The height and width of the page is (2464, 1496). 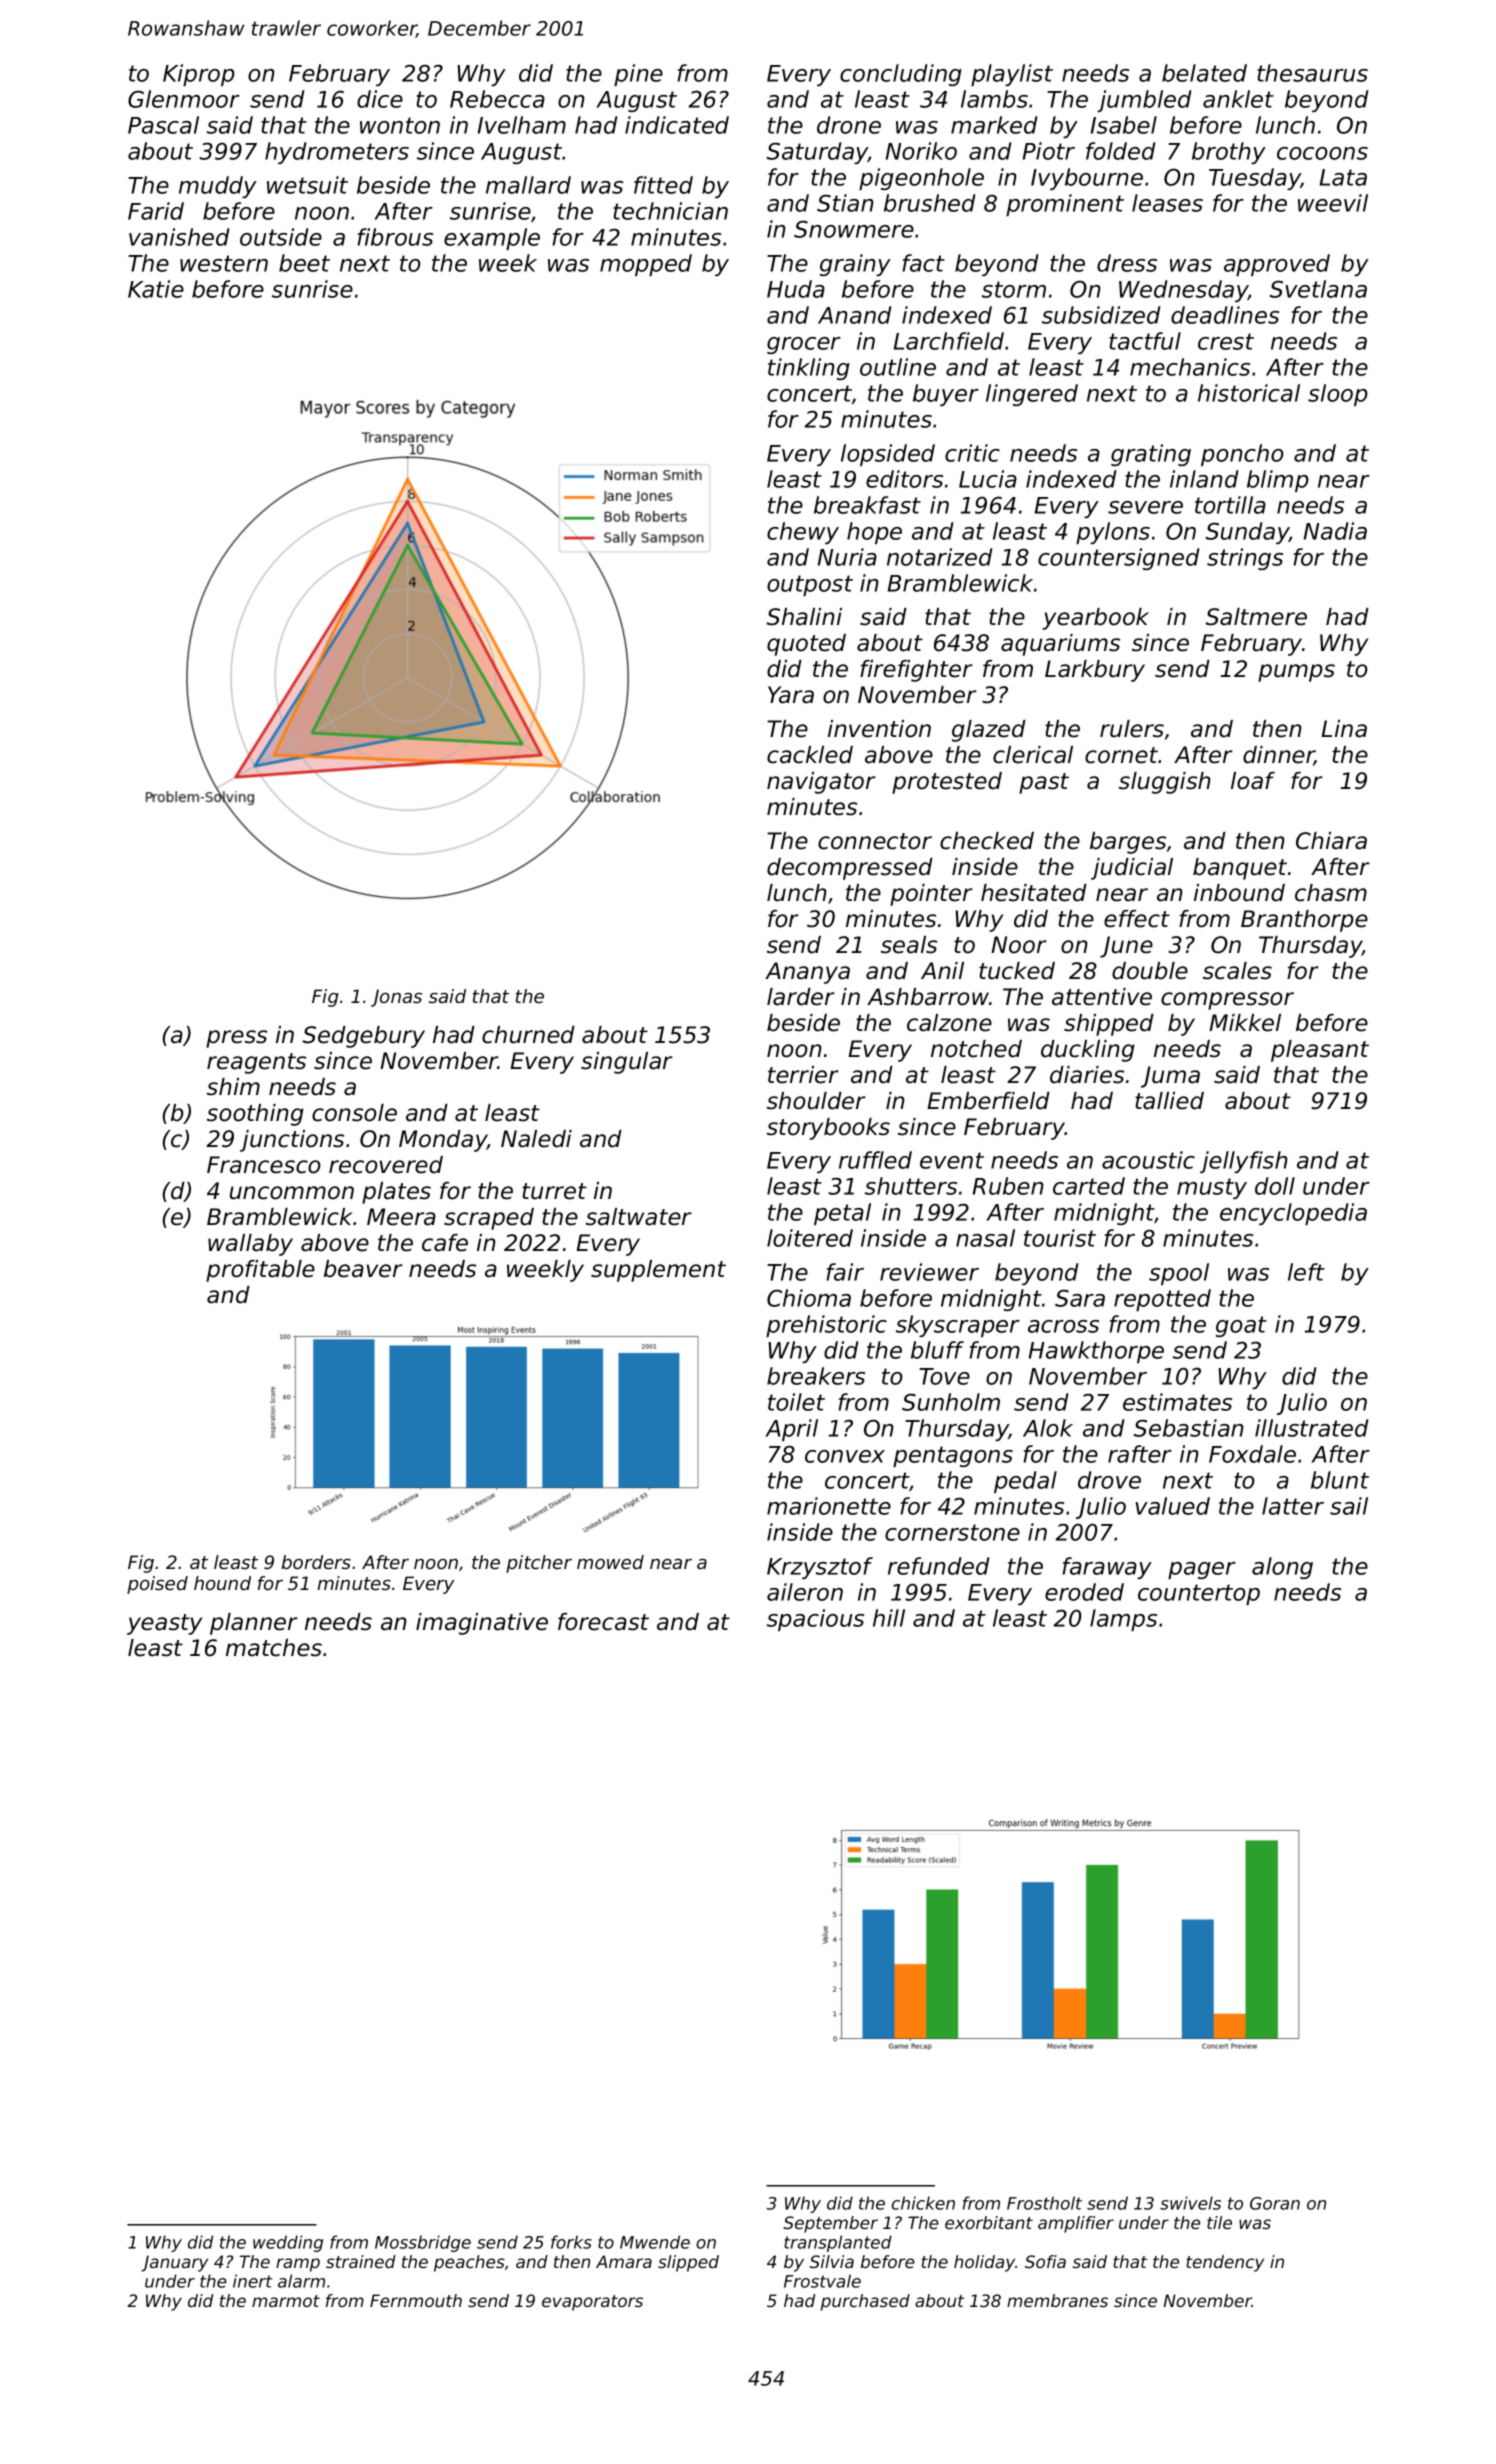 I want to click on bluff, so click(x=937, y=1350).
